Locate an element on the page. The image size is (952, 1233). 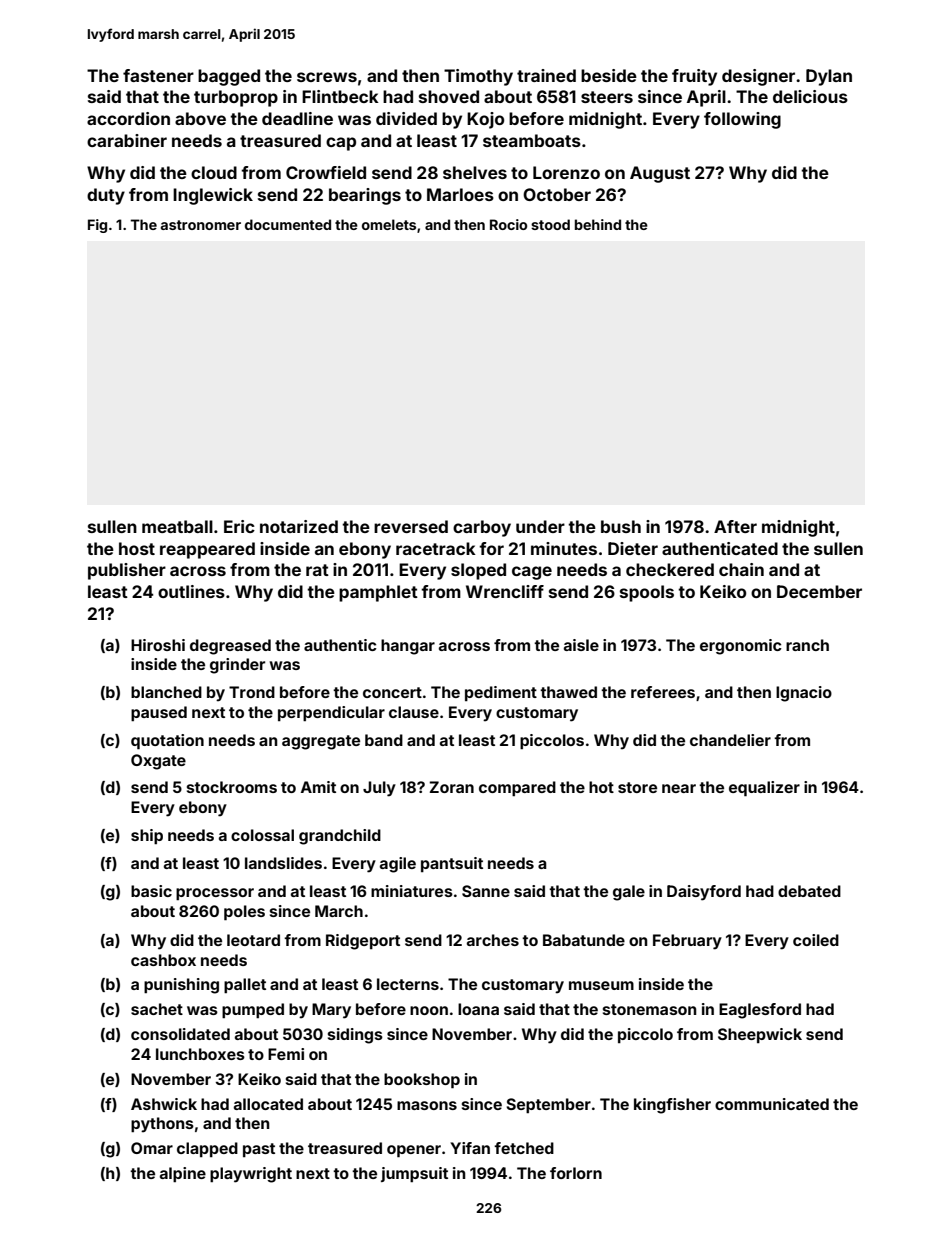
Dylan is located at coordinates (829, 77).
